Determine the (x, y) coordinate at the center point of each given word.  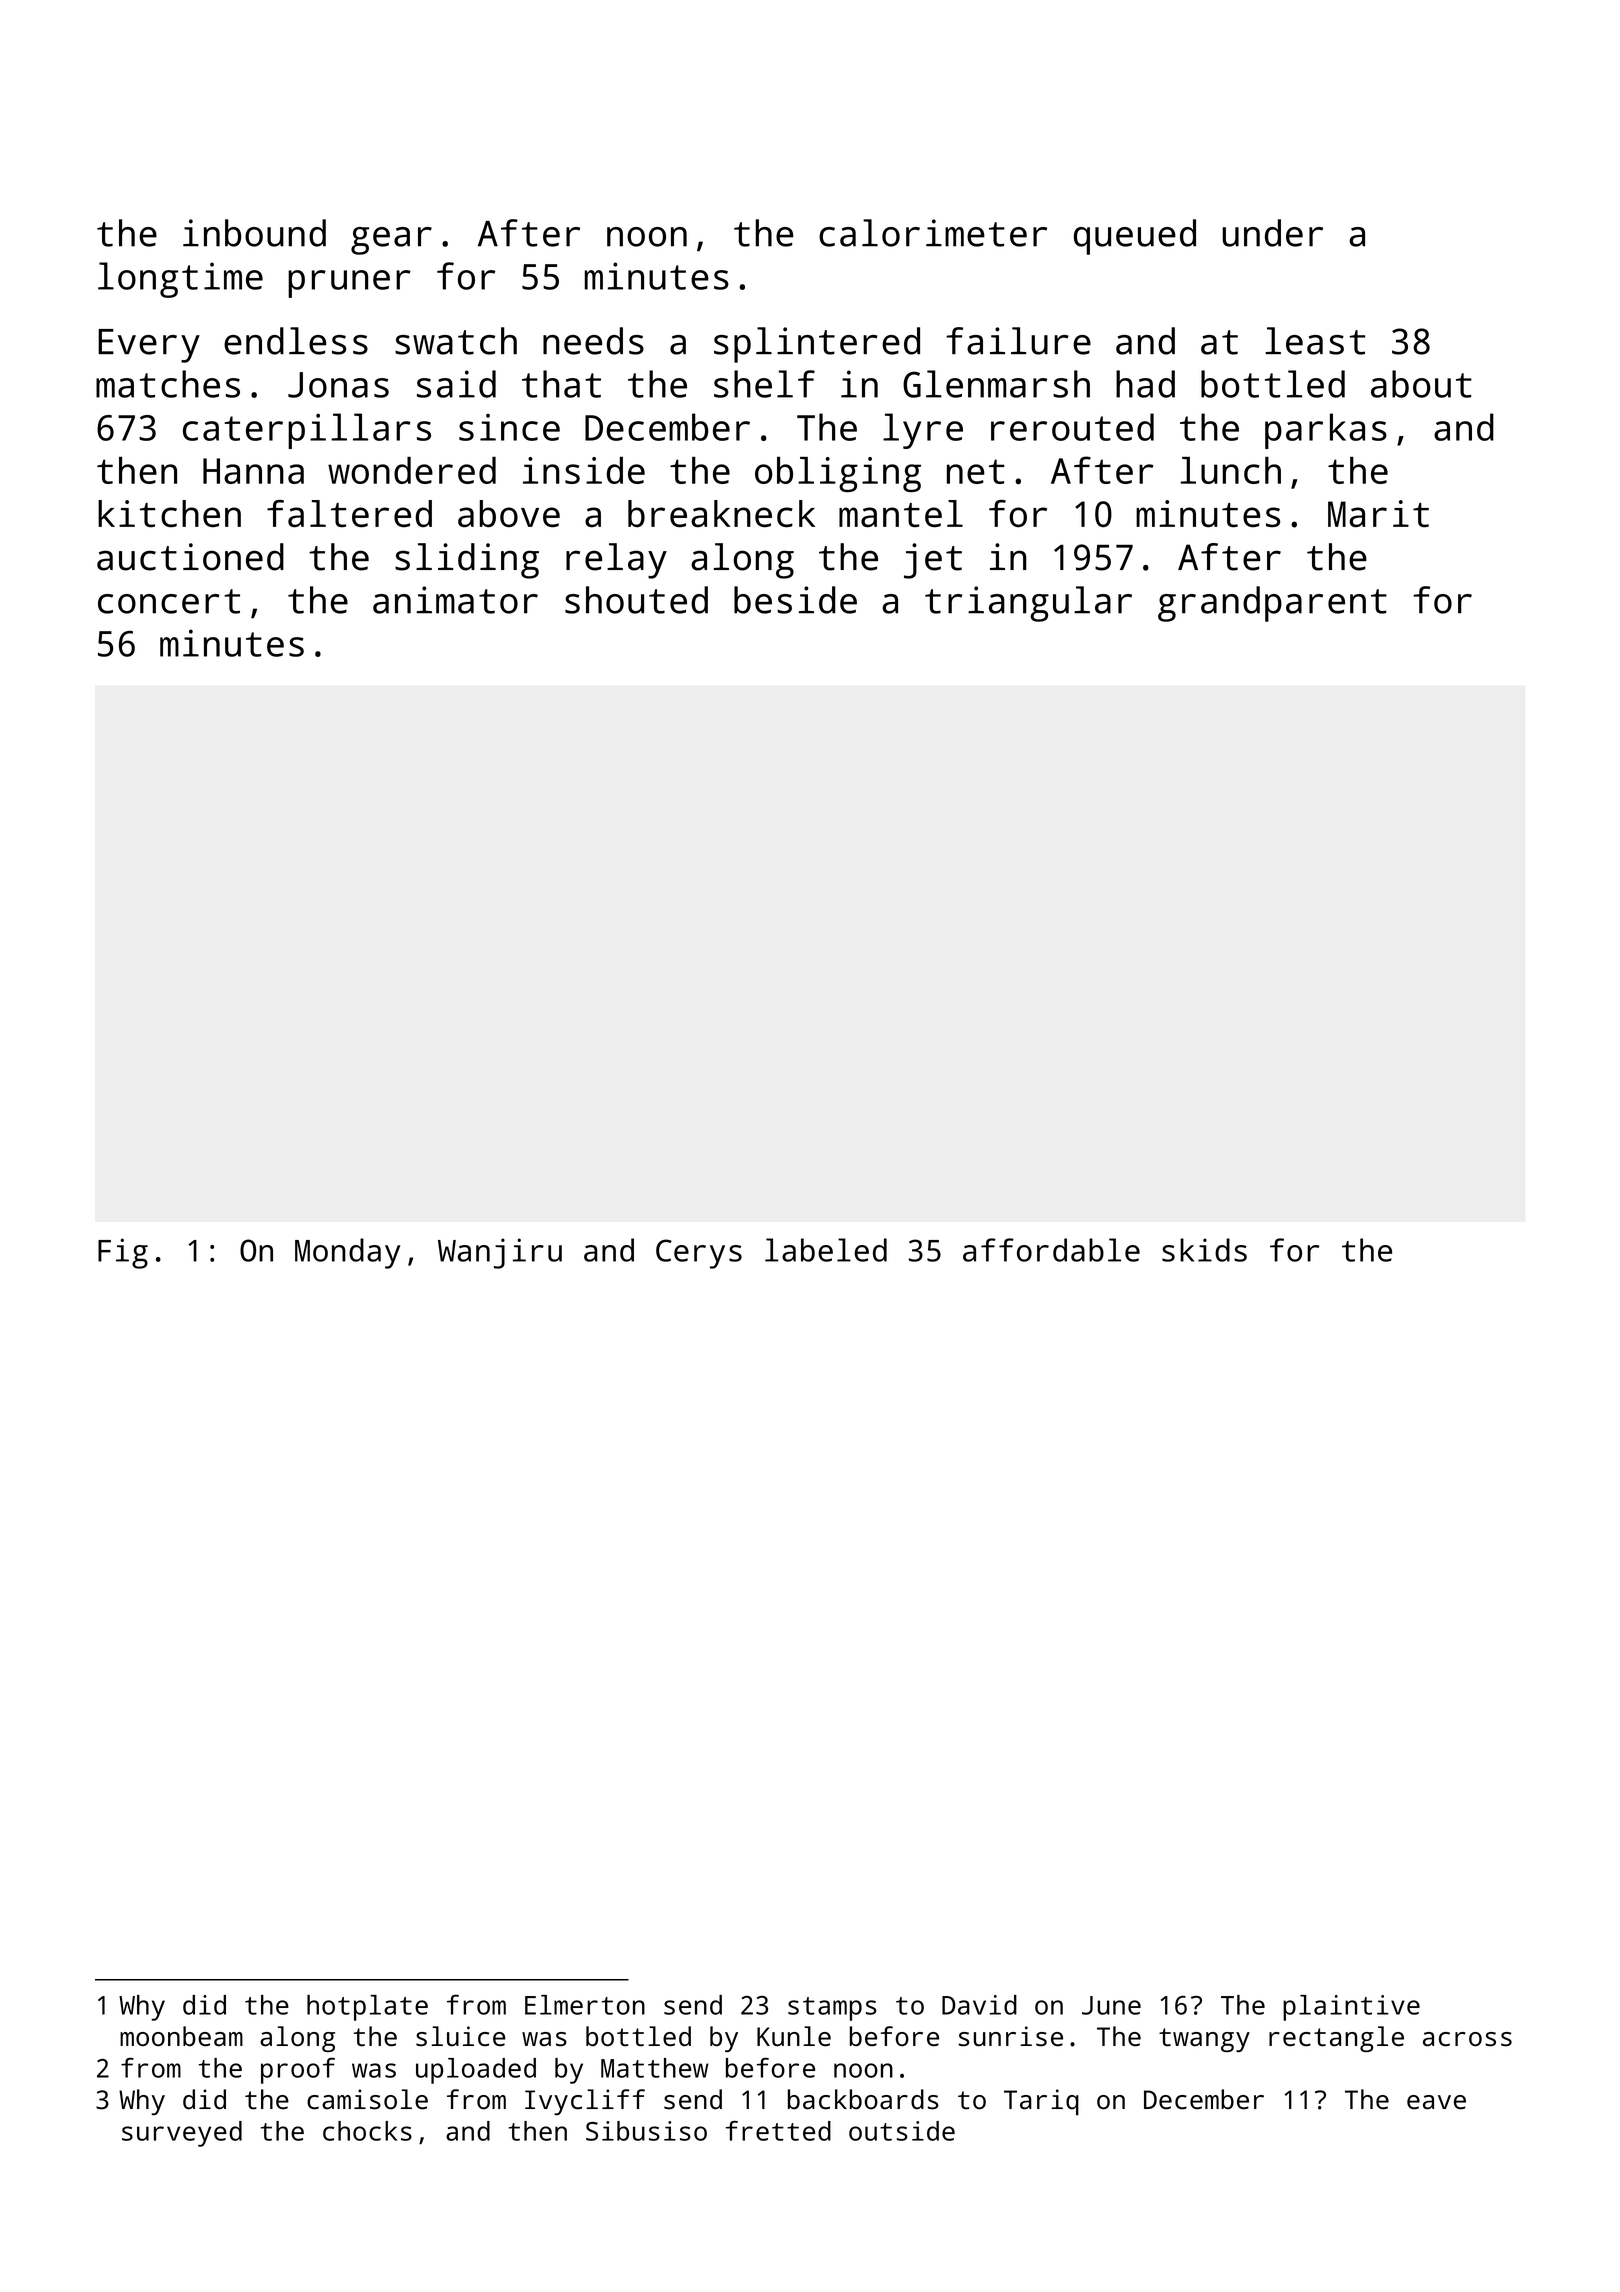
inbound (254, 233)
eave (1436, 2102)
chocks (367, 2131)
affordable (1051, 1250)
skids (1204, 1250)
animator (455, 600)
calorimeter (933, 233)
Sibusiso (646, 2131)
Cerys (699, 1254)
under (1272, 233)
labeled (826, 1250)
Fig (123, 1253)
